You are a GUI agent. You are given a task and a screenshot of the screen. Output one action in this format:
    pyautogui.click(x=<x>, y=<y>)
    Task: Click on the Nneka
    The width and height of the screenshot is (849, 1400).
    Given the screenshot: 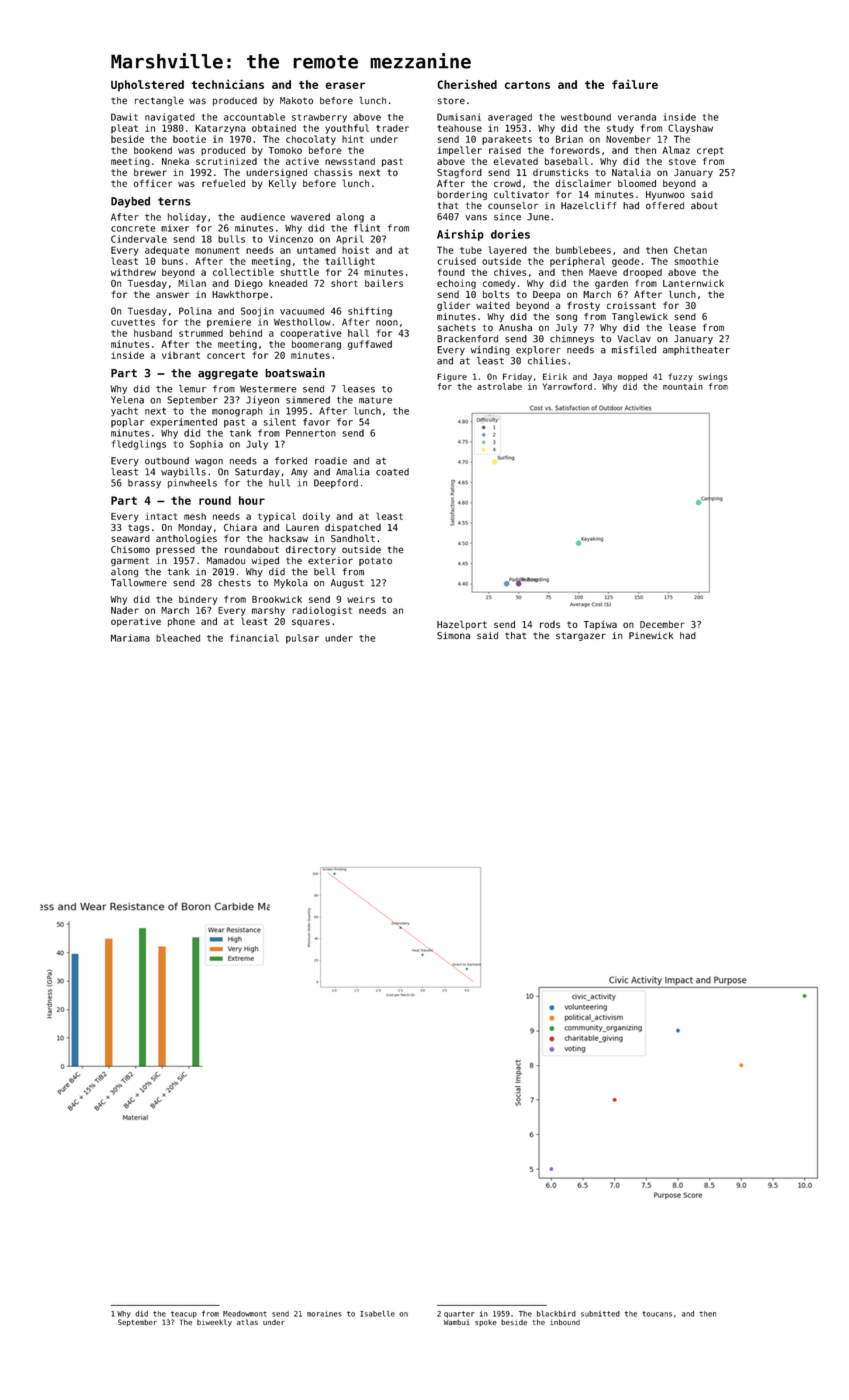 What is the action you would take?
    pyautogui.click(x=175, y=161)
